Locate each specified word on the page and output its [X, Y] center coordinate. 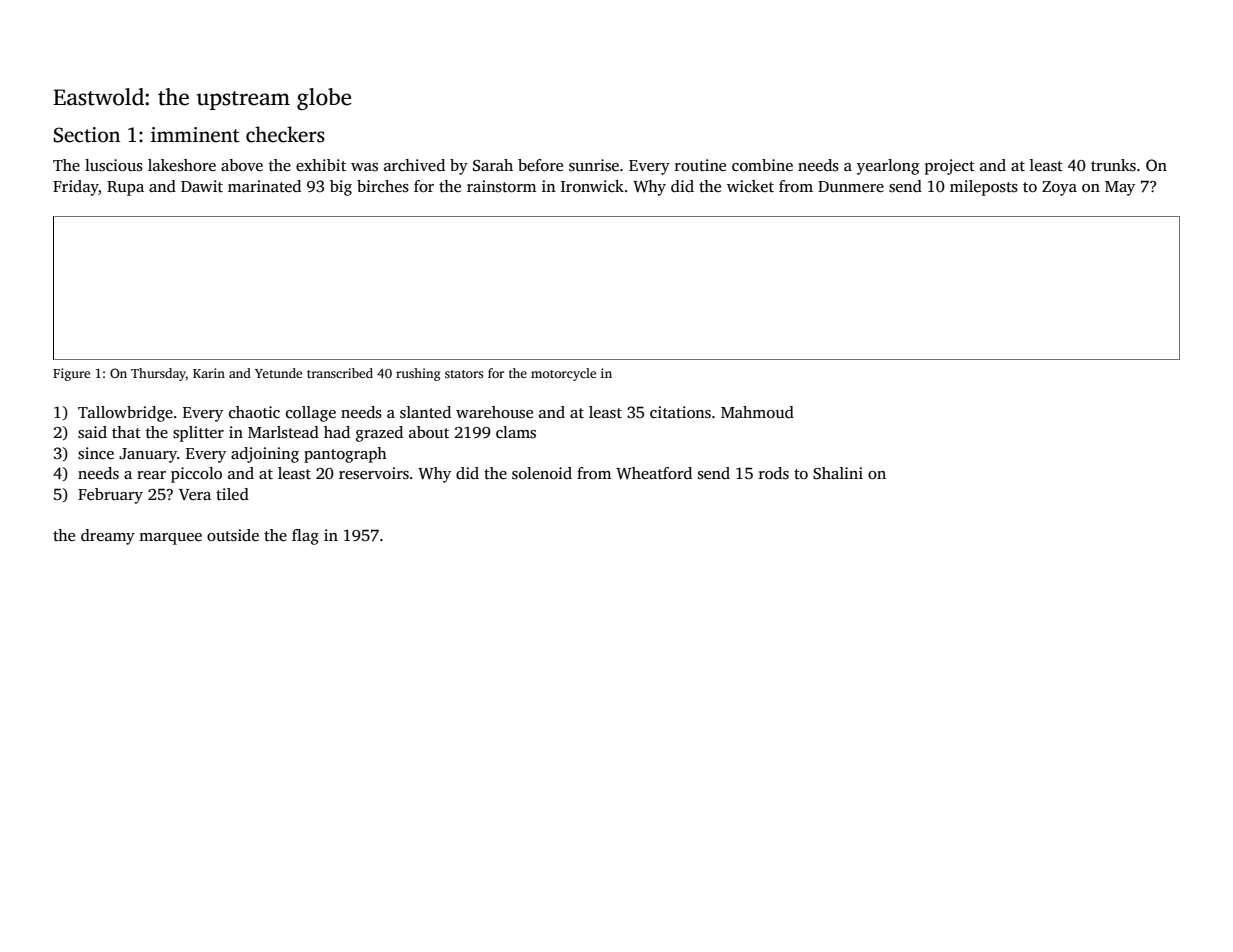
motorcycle [563, 374]
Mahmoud [757, 412]
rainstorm [501, 186]
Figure [71, 374]
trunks [1113, 165]
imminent [195, 135]
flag [305, 537]
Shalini [838, 473]
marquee [170, 539]
